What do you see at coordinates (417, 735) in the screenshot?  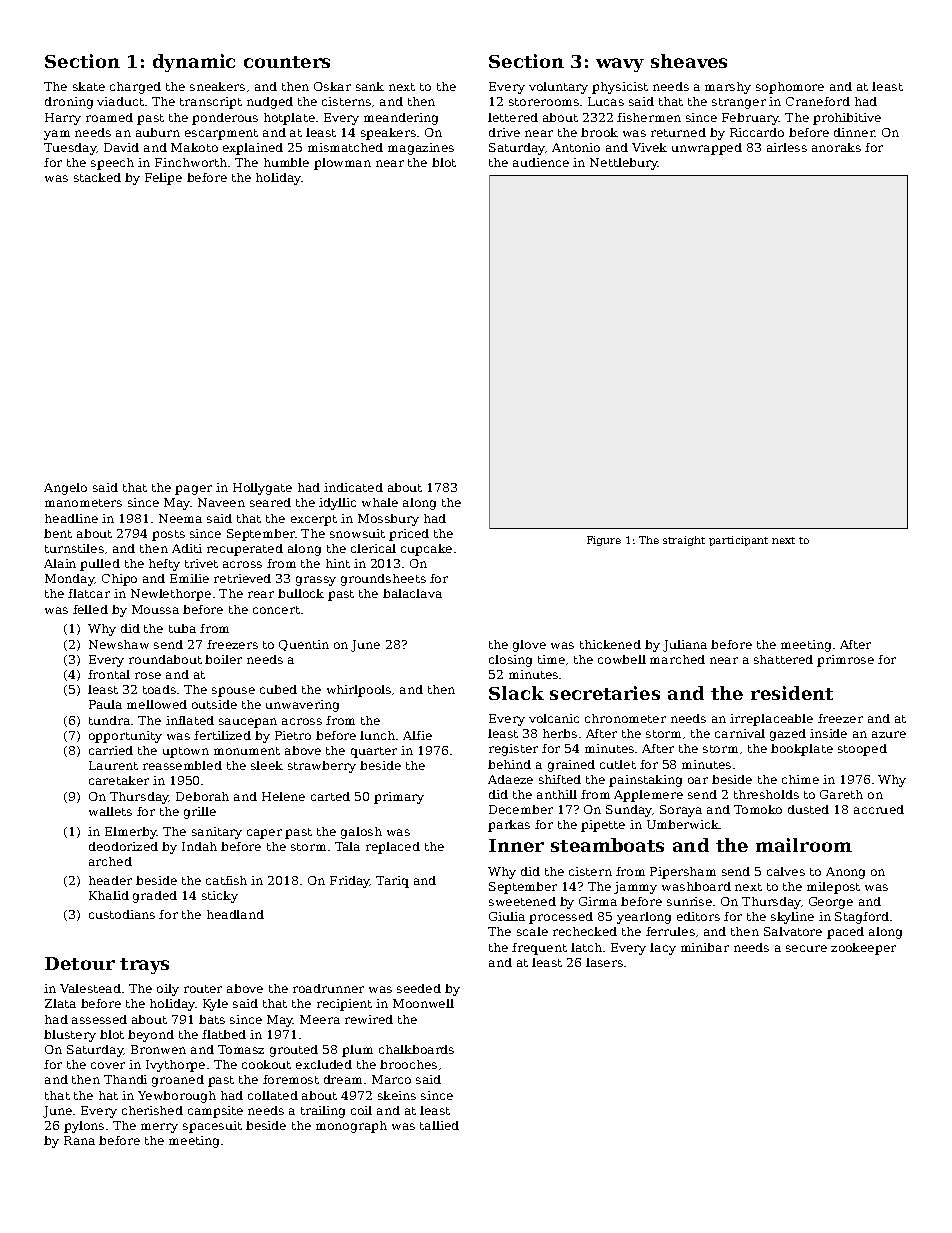 I see `Alfie` at bounding box center [417, 735].
